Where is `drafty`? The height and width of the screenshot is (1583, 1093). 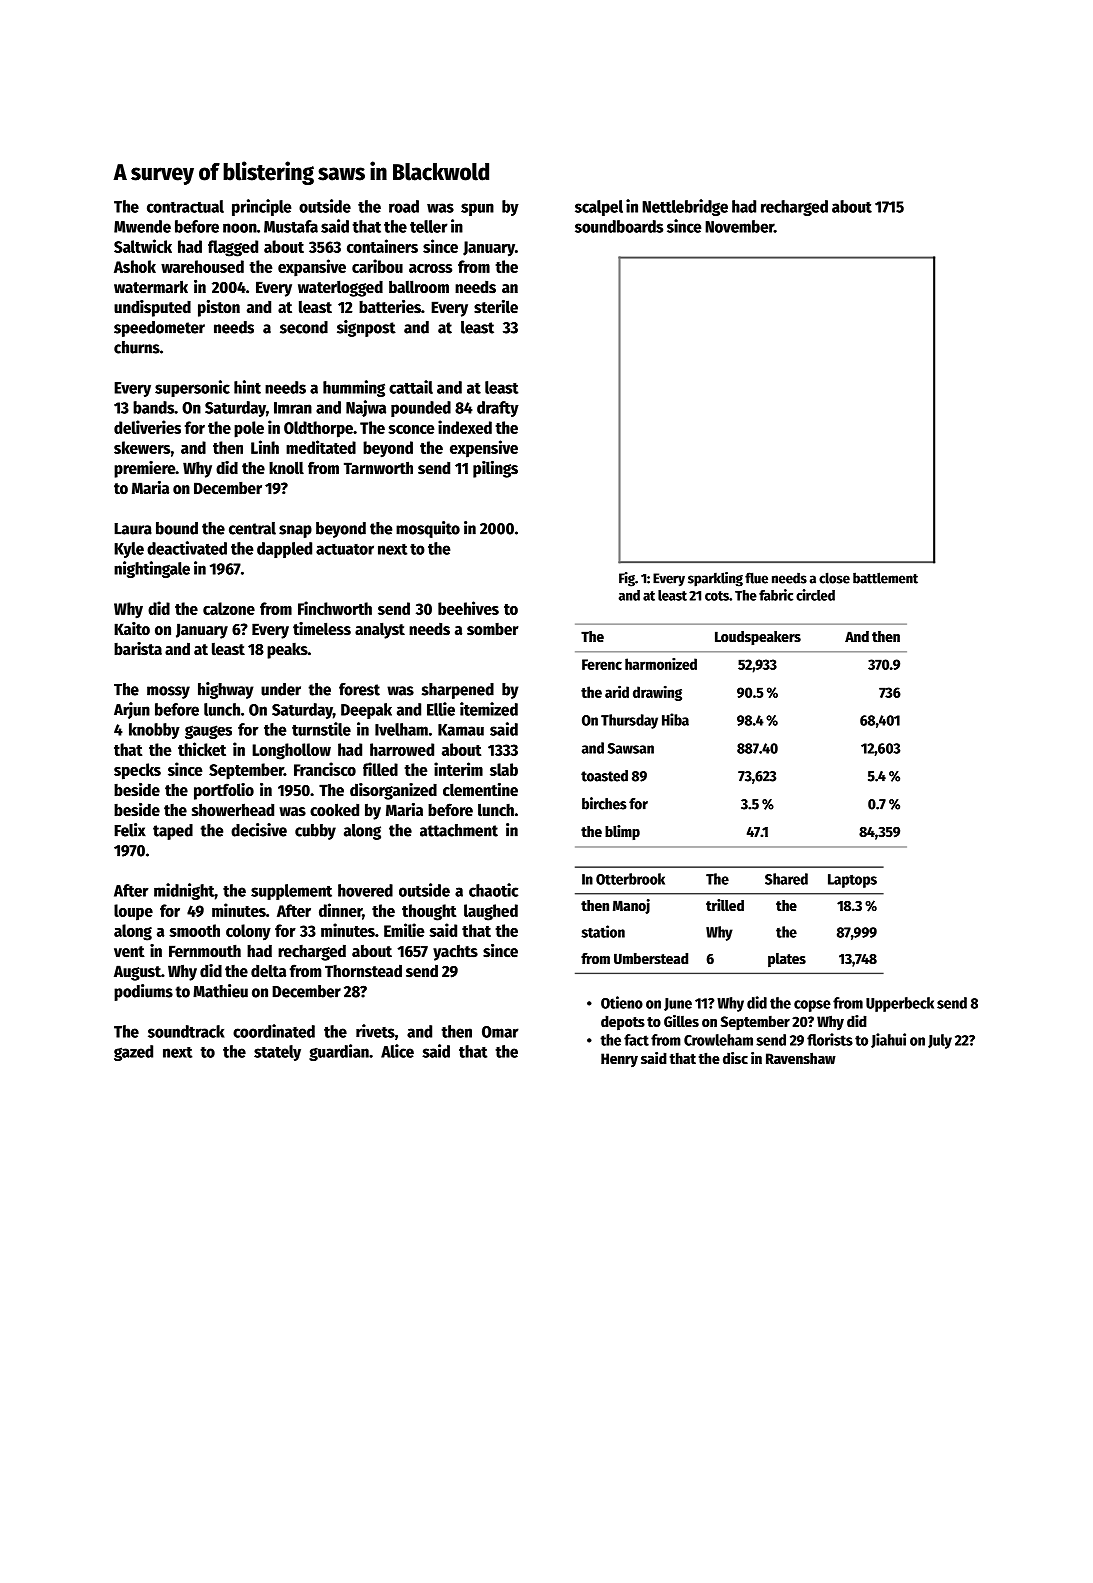 drafty is located at coordinates (498, 409).
